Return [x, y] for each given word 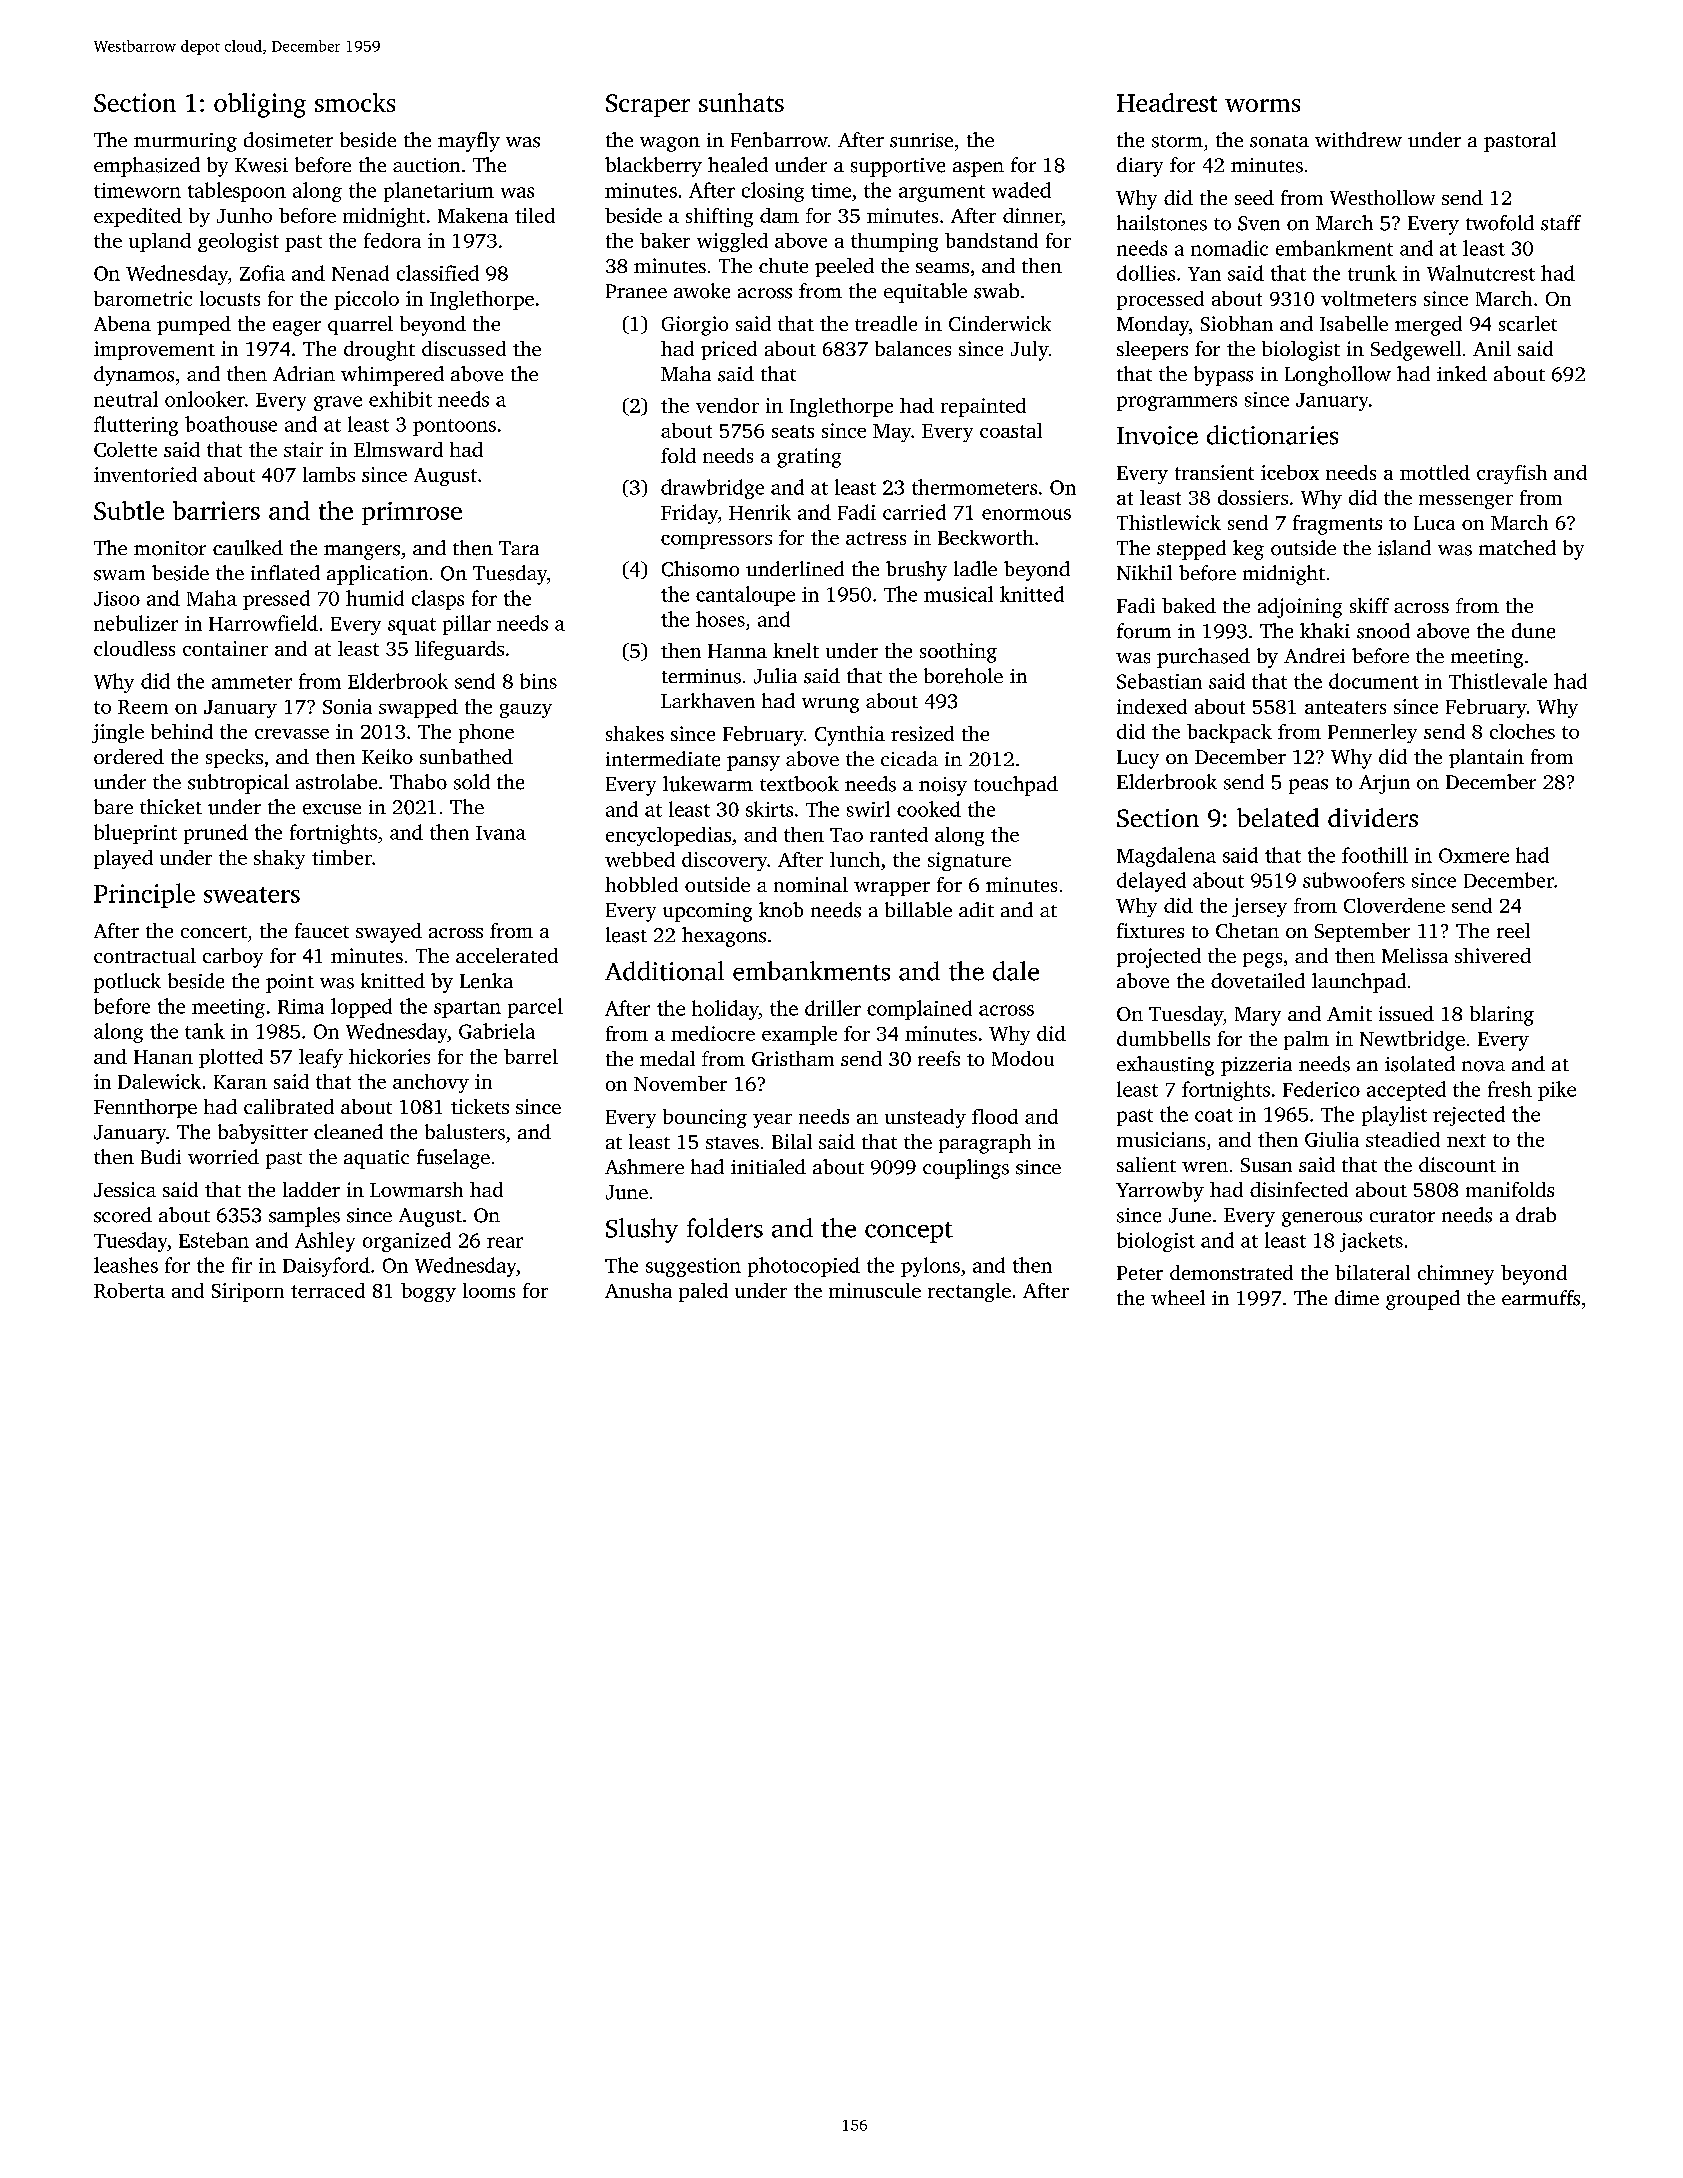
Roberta [129, 1290]
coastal [1011, 430]
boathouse [231, 424]
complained [919, 1010]
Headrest [1167, 102]
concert [214, 932]
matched [1517, 547]
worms [1262, 105]
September [1362, 932]
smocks [355, 102]
